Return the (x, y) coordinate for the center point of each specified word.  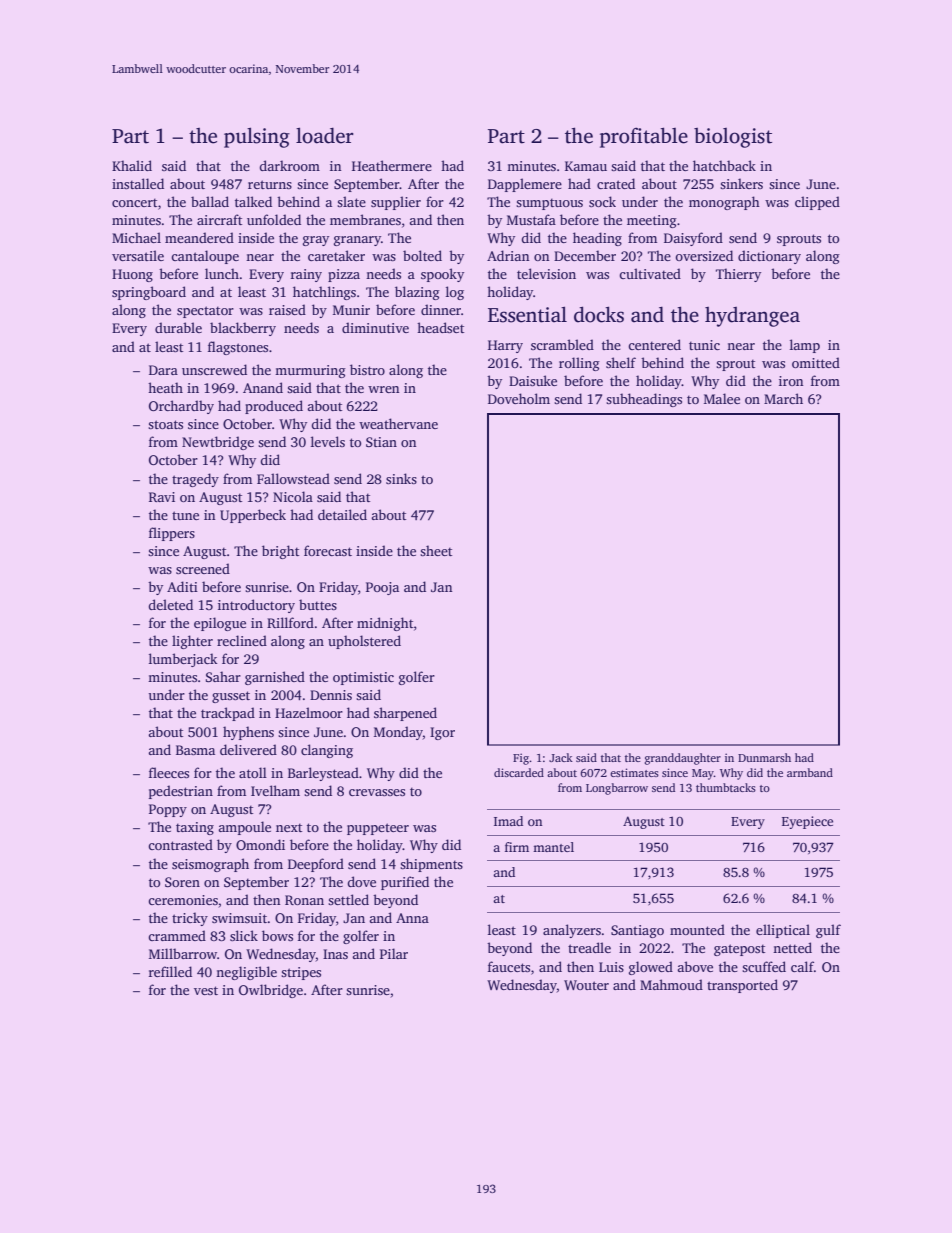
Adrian (508, 255)
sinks (401, 478)
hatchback (724, 165)
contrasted (180, 844)
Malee (722, 398)
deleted (170, 604)
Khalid (132, 165)
